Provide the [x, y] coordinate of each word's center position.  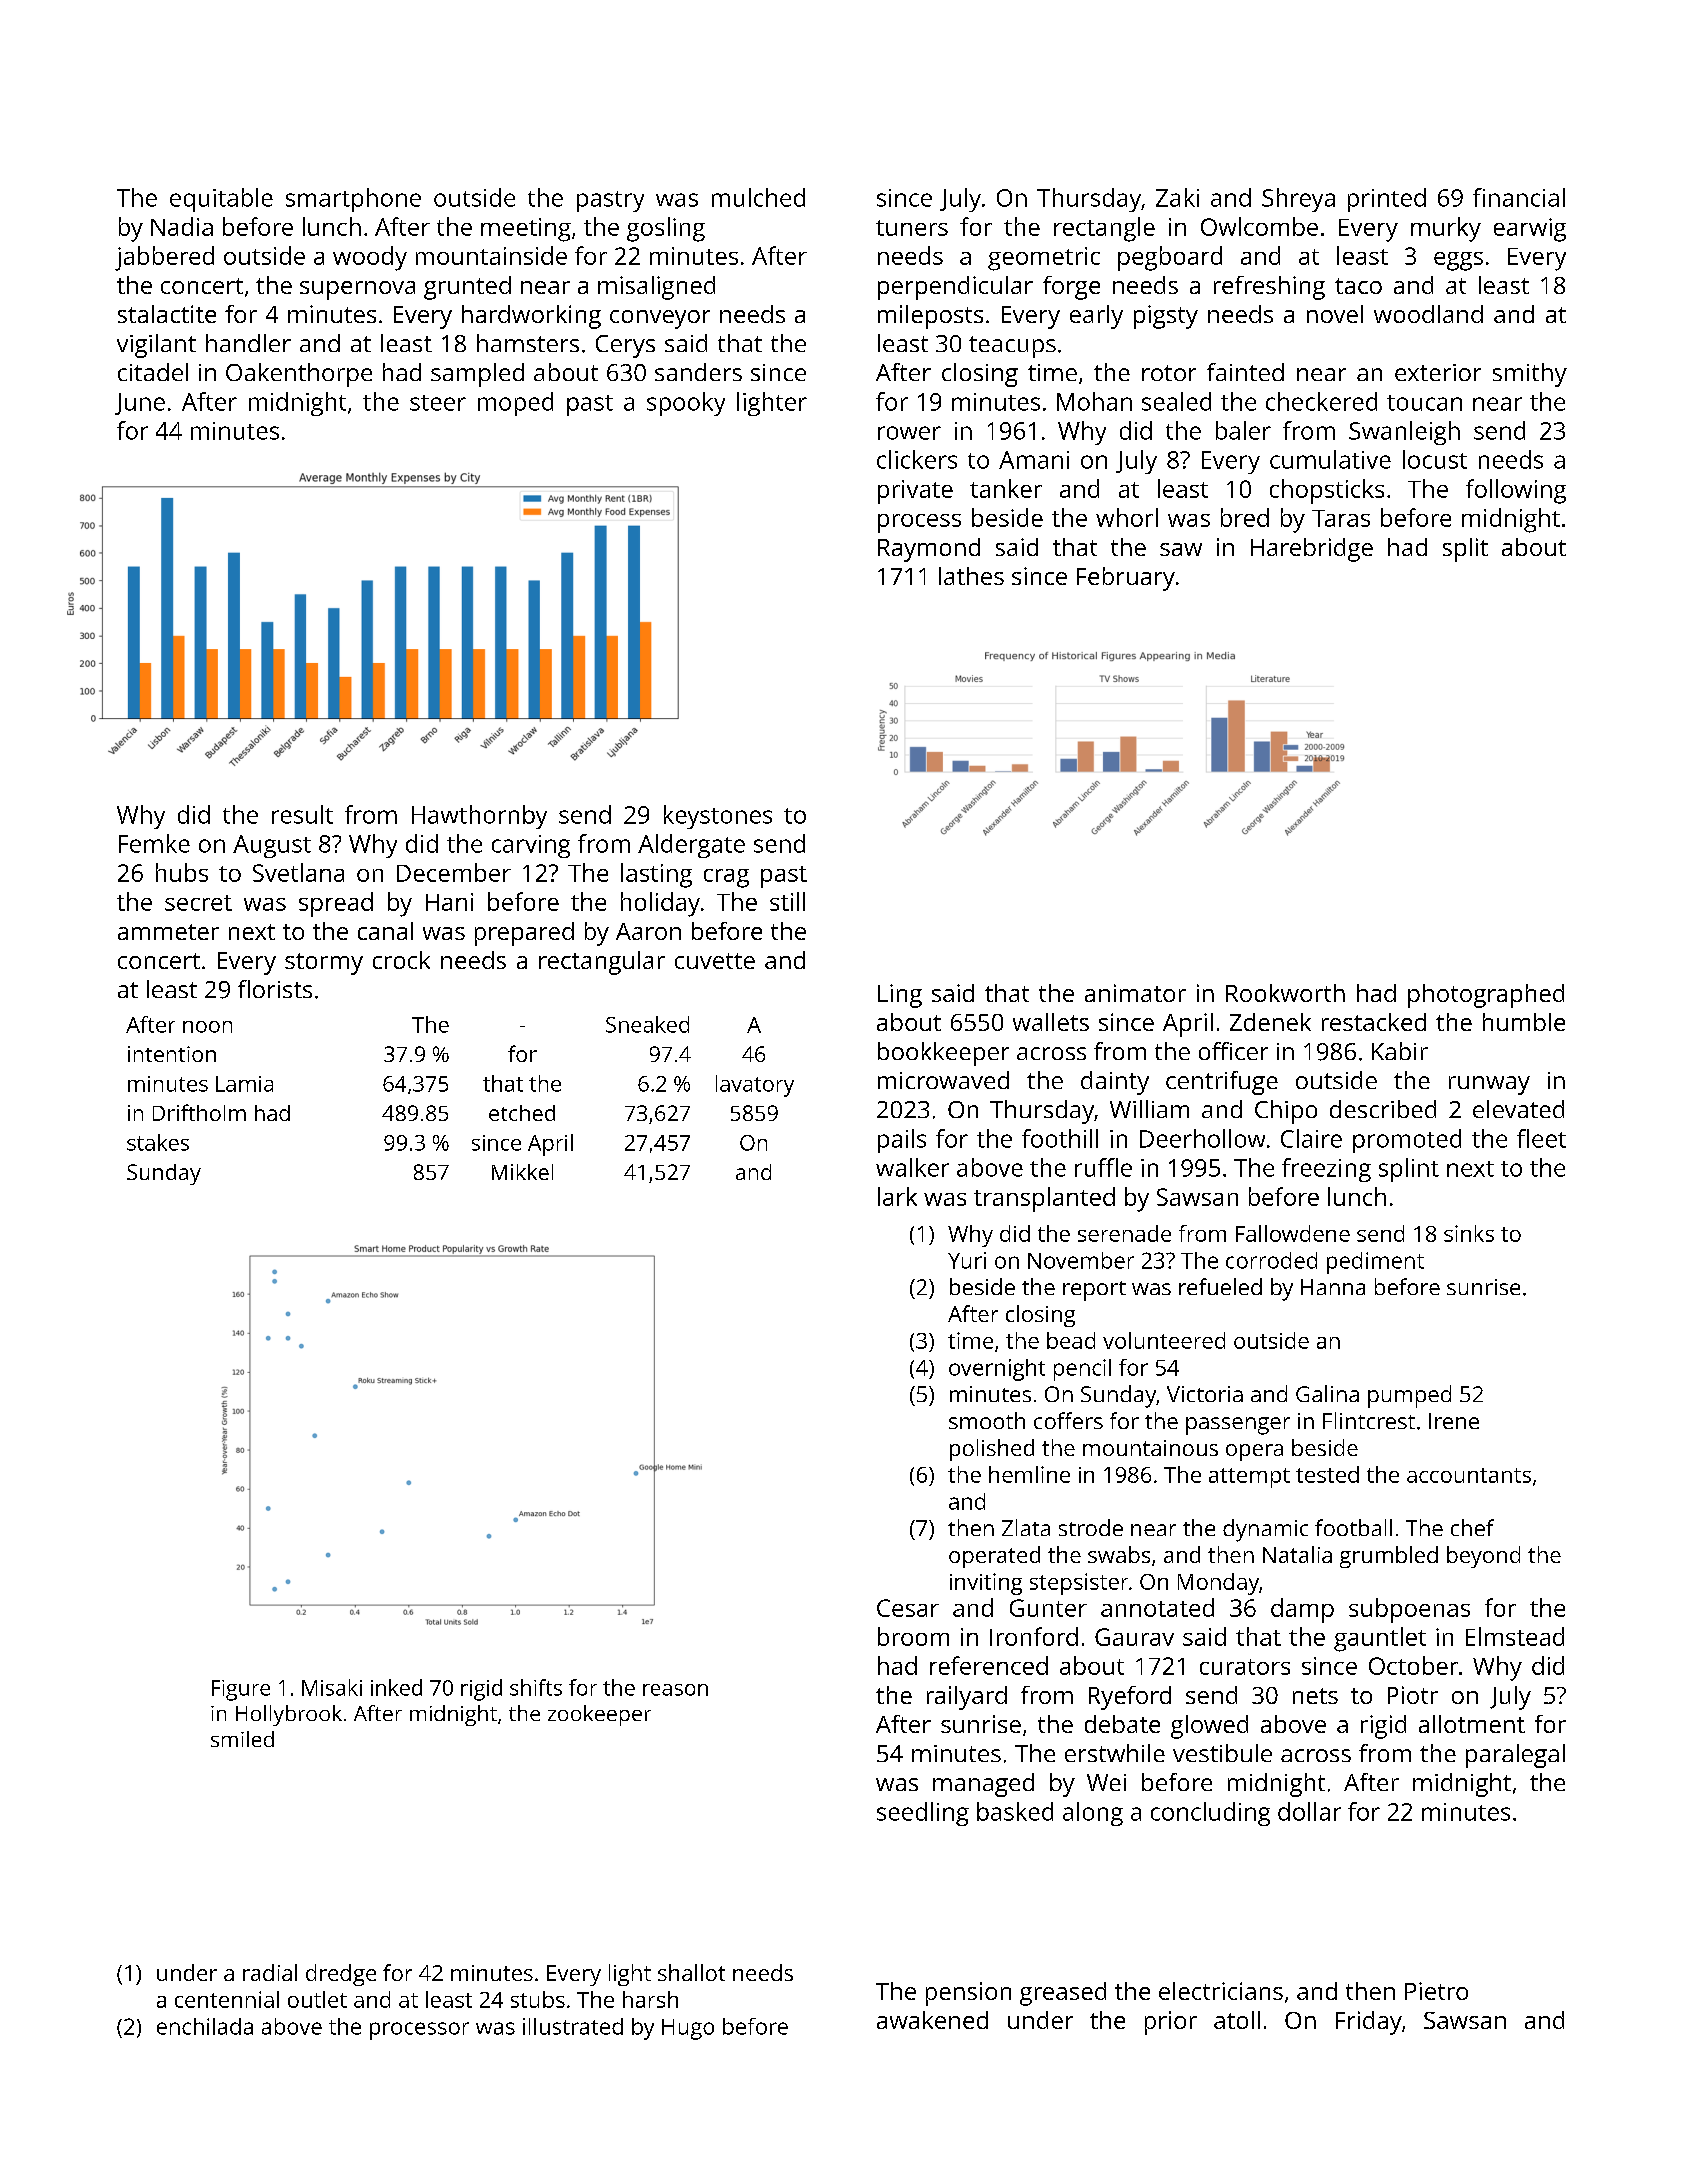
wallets [1051, 1022]
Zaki [1177, 197]
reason [675, 1690]
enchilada [205, 2026]
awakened [932, 2020]
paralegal [1515, 1756]
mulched [758, 197]
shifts [536, 1687]
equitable [221, 200]
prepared [524, 934]
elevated [1518, 1109]
